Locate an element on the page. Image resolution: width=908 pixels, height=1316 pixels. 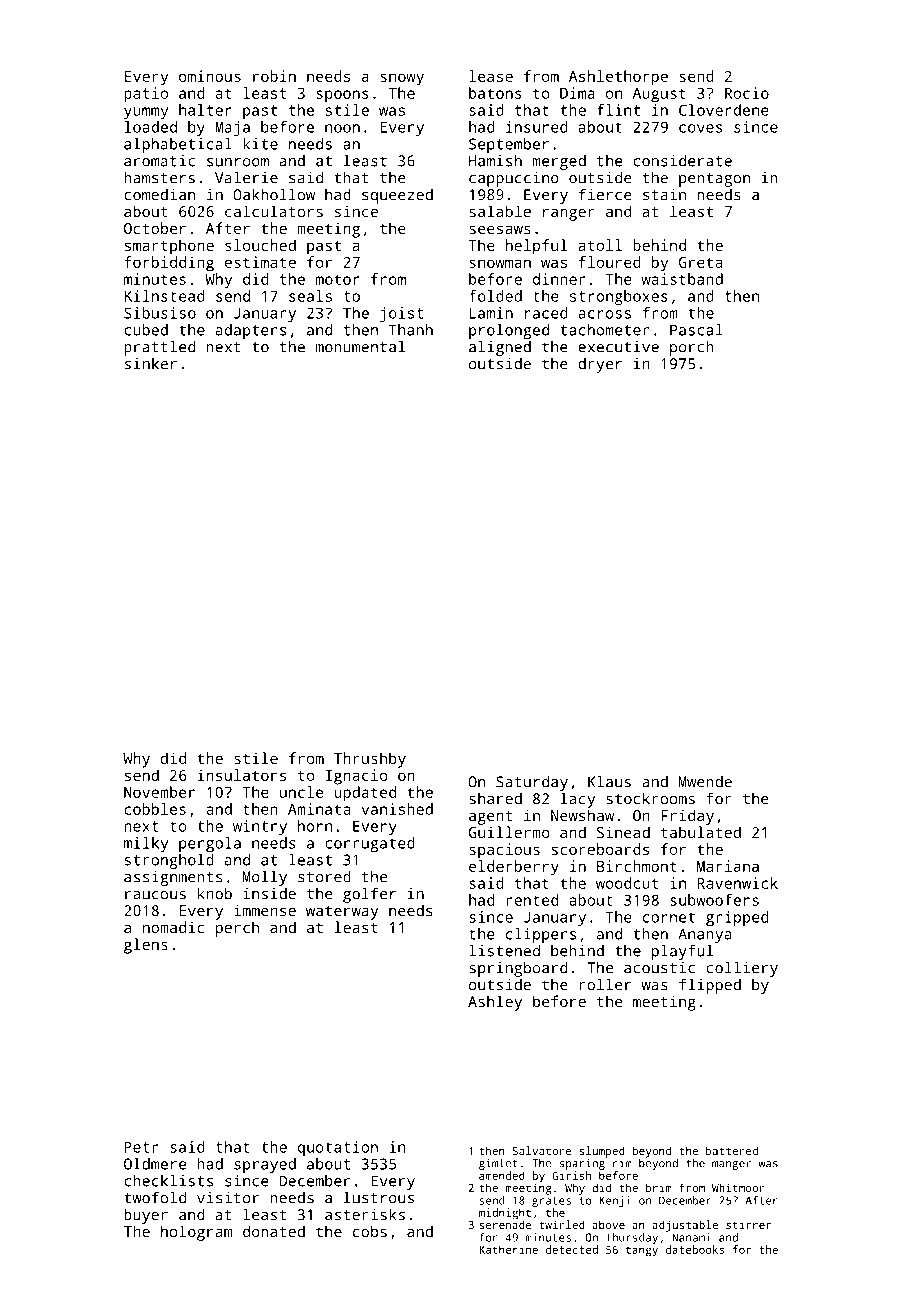
September is located at coordinates (509, 145).
